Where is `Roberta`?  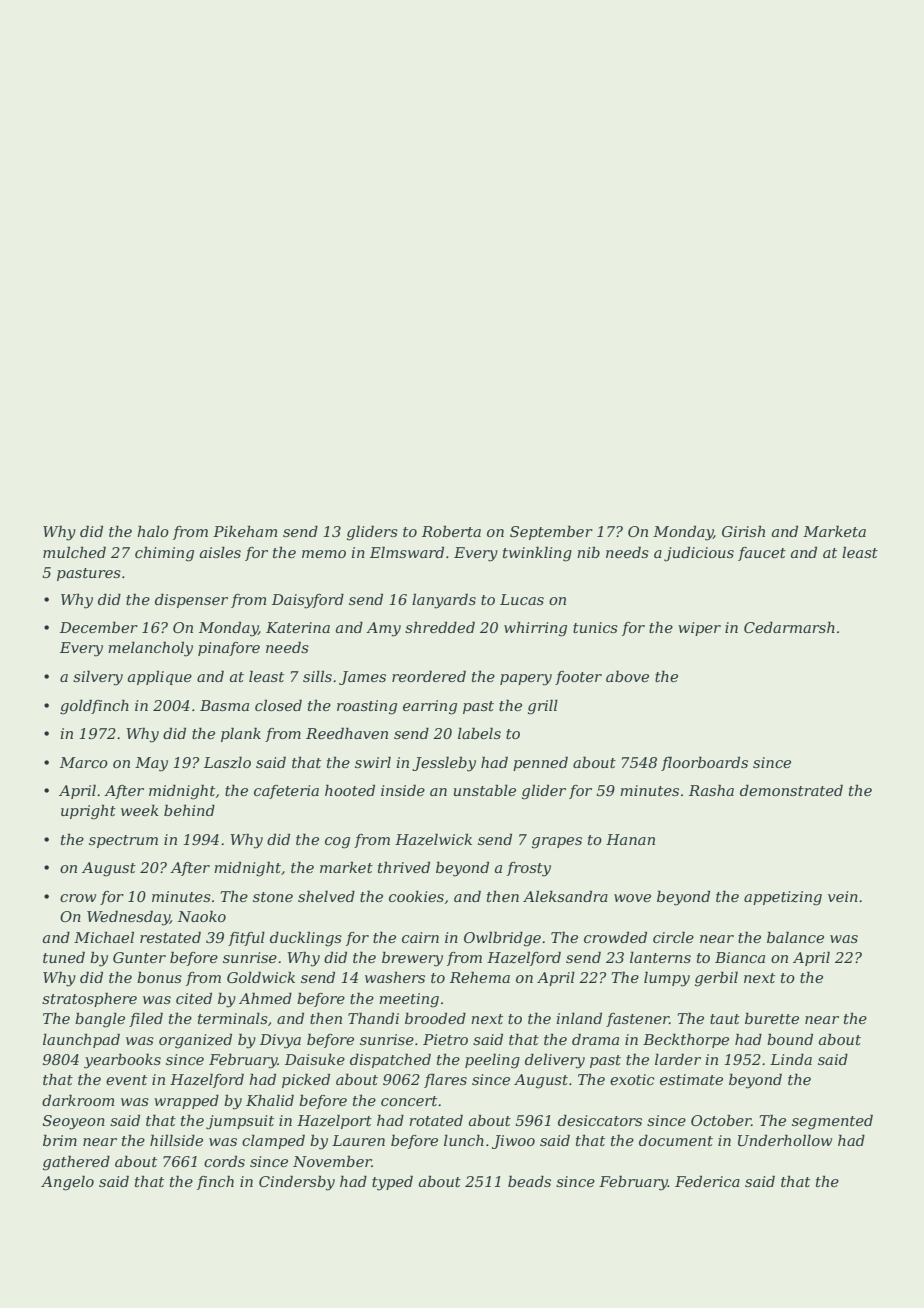 Roberta is located at coordinates (451, 531).
